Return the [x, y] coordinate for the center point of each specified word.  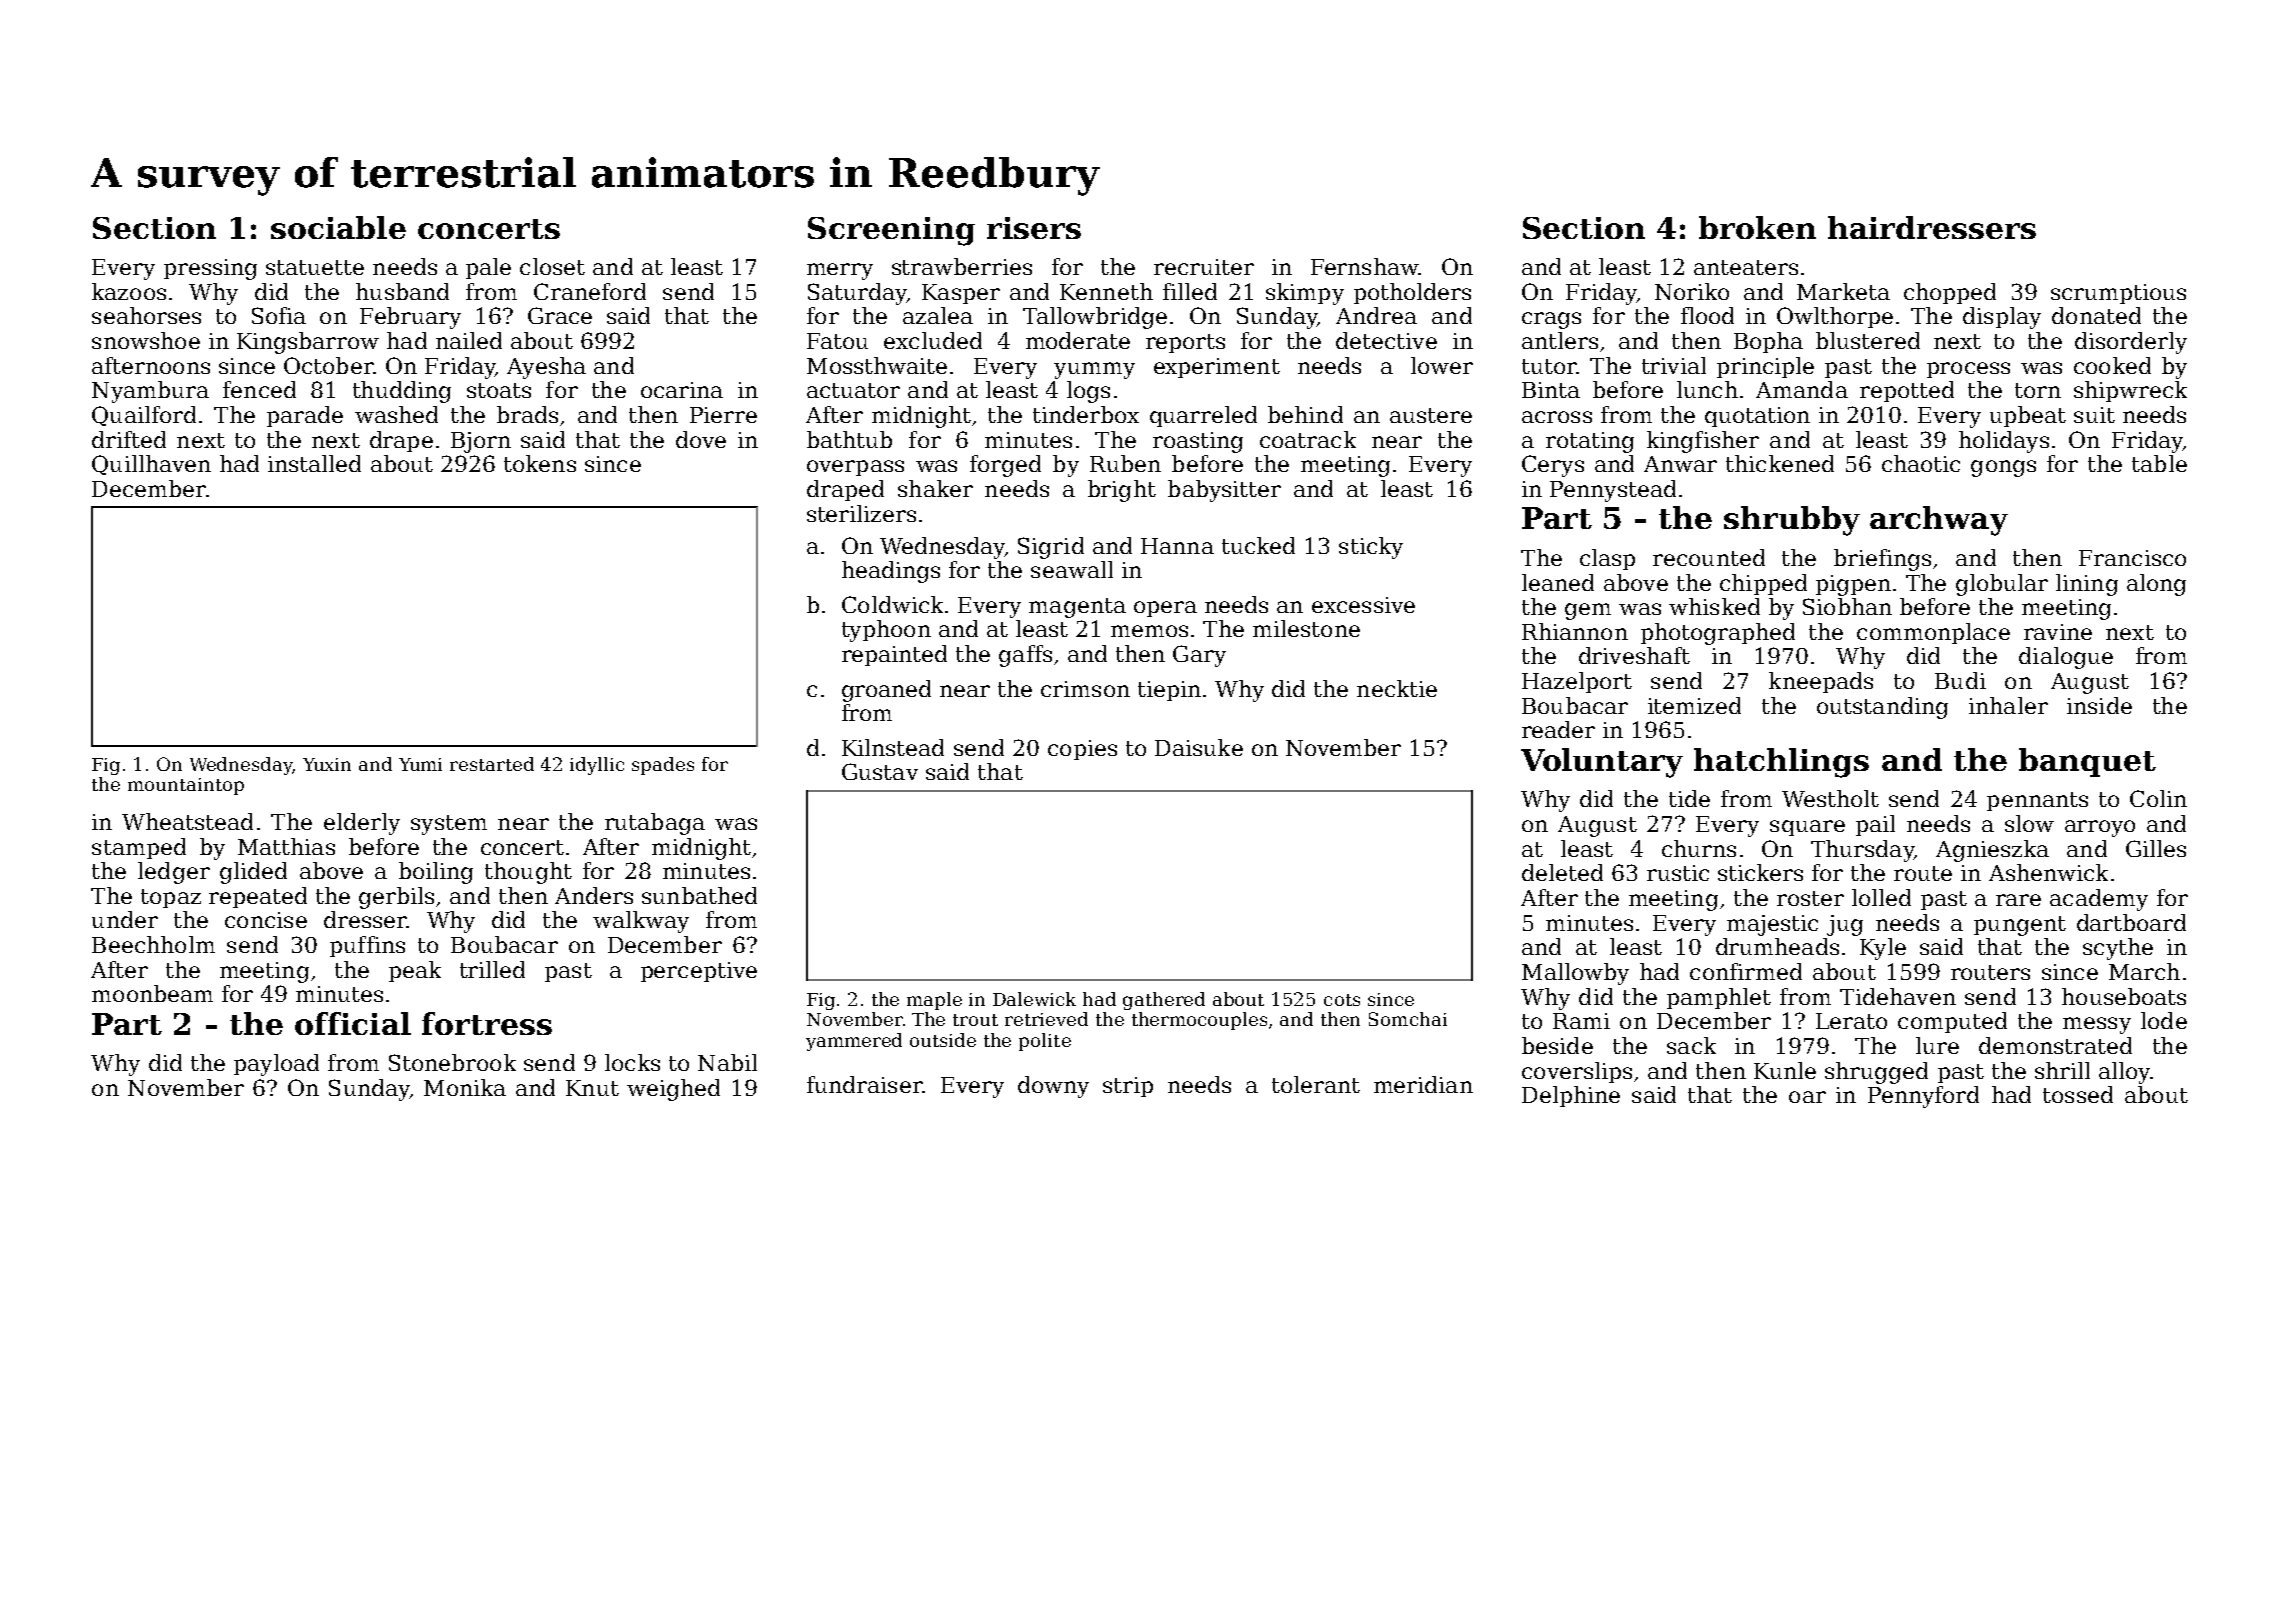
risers [1034, 228]
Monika [465, 1087]
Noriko [1692, 291]
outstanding [1882, 708]
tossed [2078, 1094]
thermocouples [1199, 1021]
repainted [894, 655]
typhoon [886, 631]
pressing [210, 269]
